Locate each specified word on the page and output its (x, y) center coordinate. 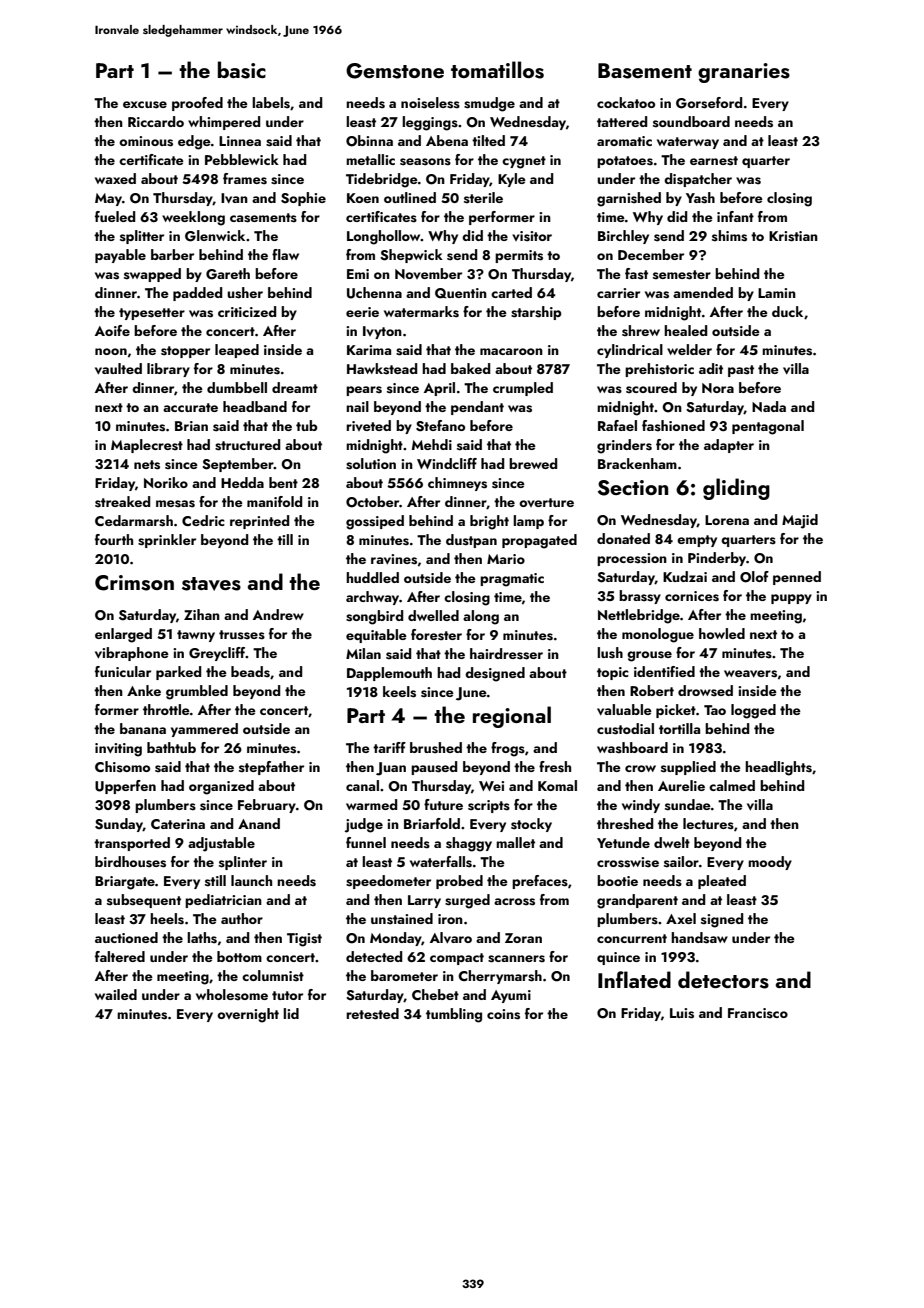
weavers (750, 674)
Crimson (134, 583)
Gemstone (395, 71)
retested (372, 1014)
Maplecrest (147, 446)
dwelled (433, 615)
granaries (744, 73)
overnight (248, 1015)
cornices (692, 596)
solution (371, 464)
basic (242, 70)
